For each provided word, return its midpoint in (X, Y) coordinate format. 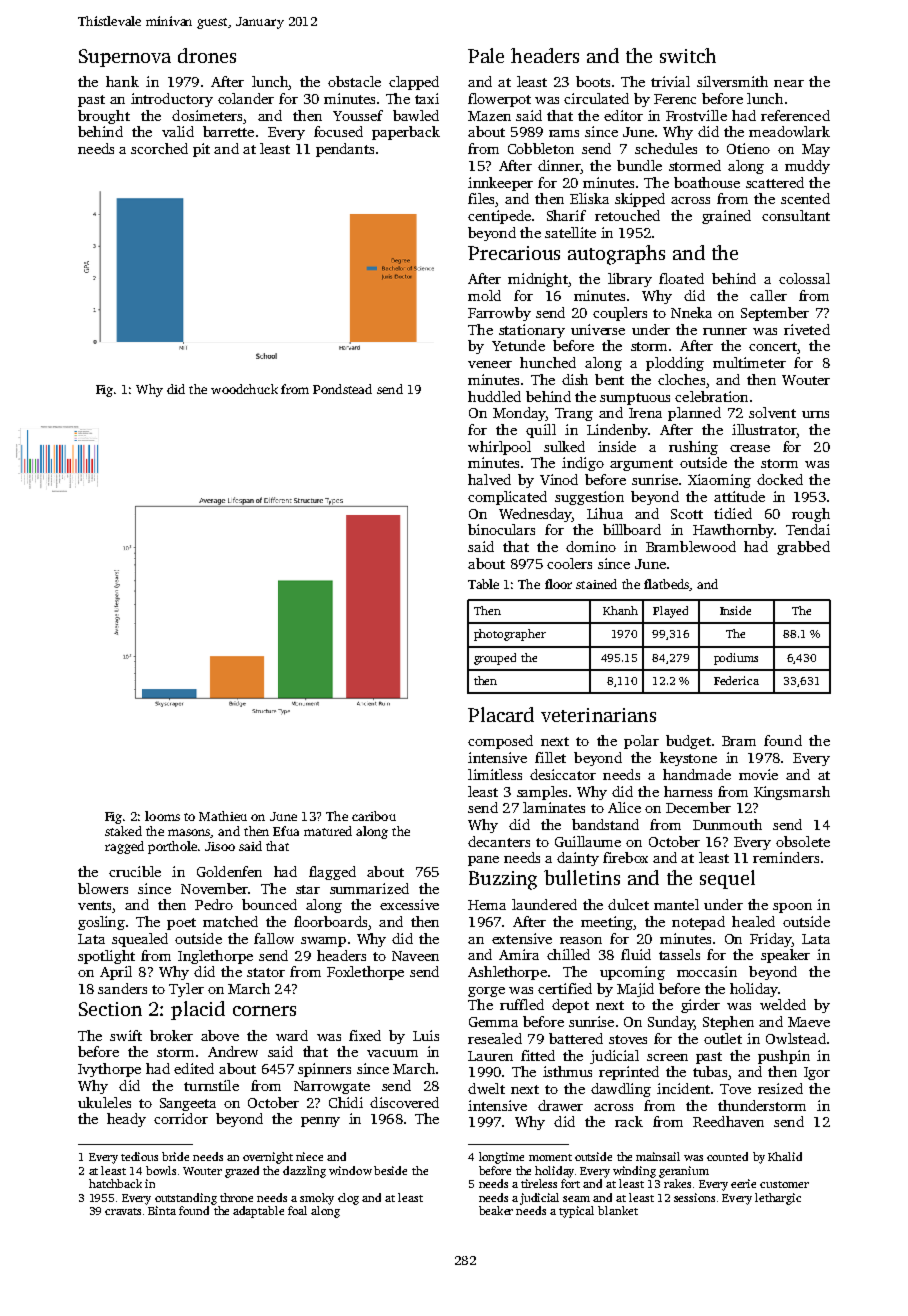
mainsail (658, 1156)
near (789, 83)
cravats (123, 1211)
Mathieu (223, 816)
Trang (574, 414)
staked (123, 831)
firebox (625, 857)
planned (694, 414)
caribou (374, 816)
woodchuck (244, 389)
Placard (501, 714)
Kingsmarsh (792, 793)
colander (246, 98)
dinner (559, 165)
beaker (496, 1210)
